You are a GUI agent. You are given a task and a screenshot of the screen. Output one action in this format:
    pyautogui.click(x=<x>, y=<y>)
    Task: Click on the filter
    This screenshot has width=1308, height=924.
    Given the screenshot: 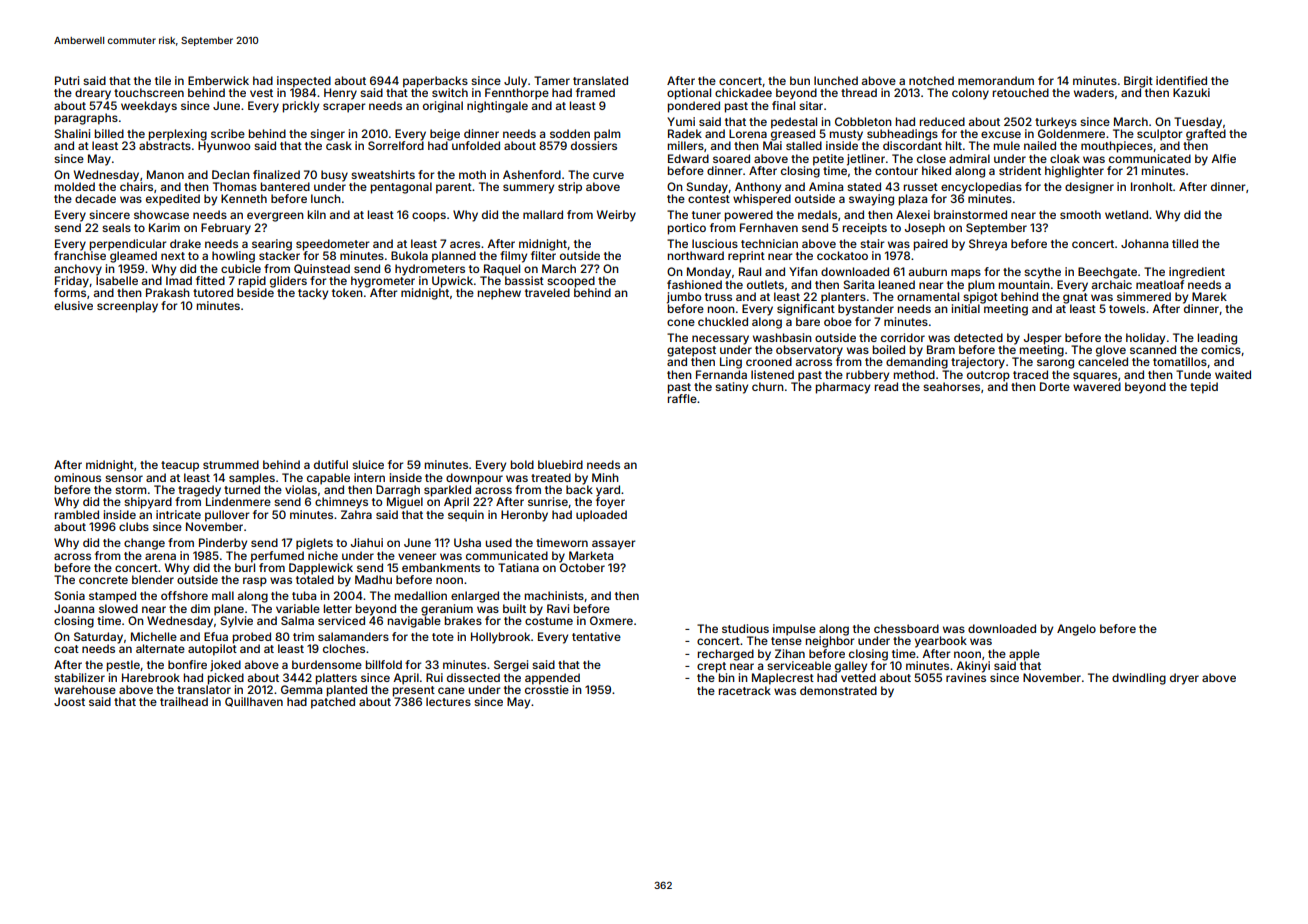 What is the action you would take?
    pyautogui.click(x=543, y=255)
